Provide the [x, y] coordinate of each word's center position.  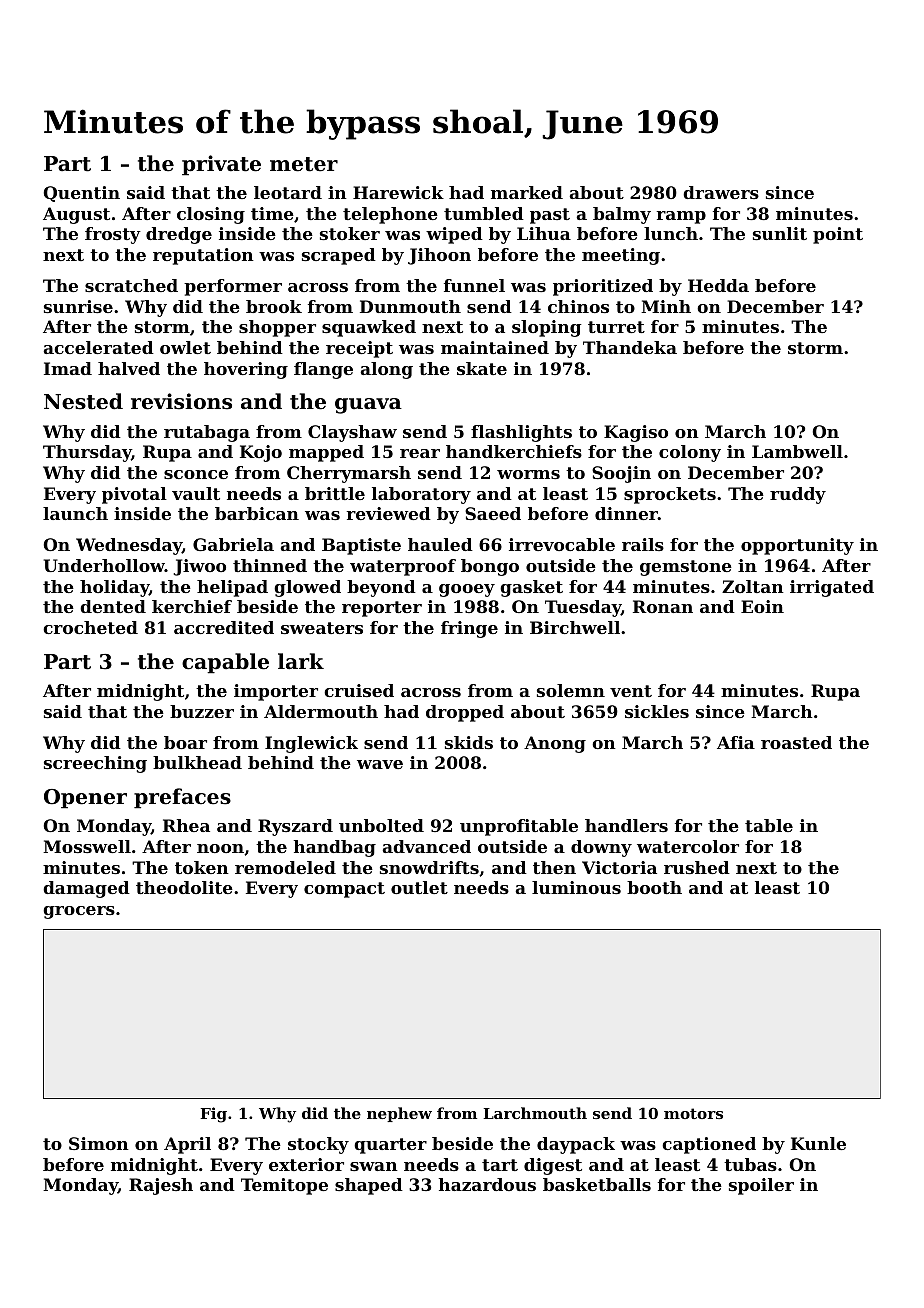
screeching [95, 764]
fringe [469, 629]
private [221, 165]
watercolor [688, 846]
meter [304, 164]
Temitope [284, 1186]
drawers [721, 192]
